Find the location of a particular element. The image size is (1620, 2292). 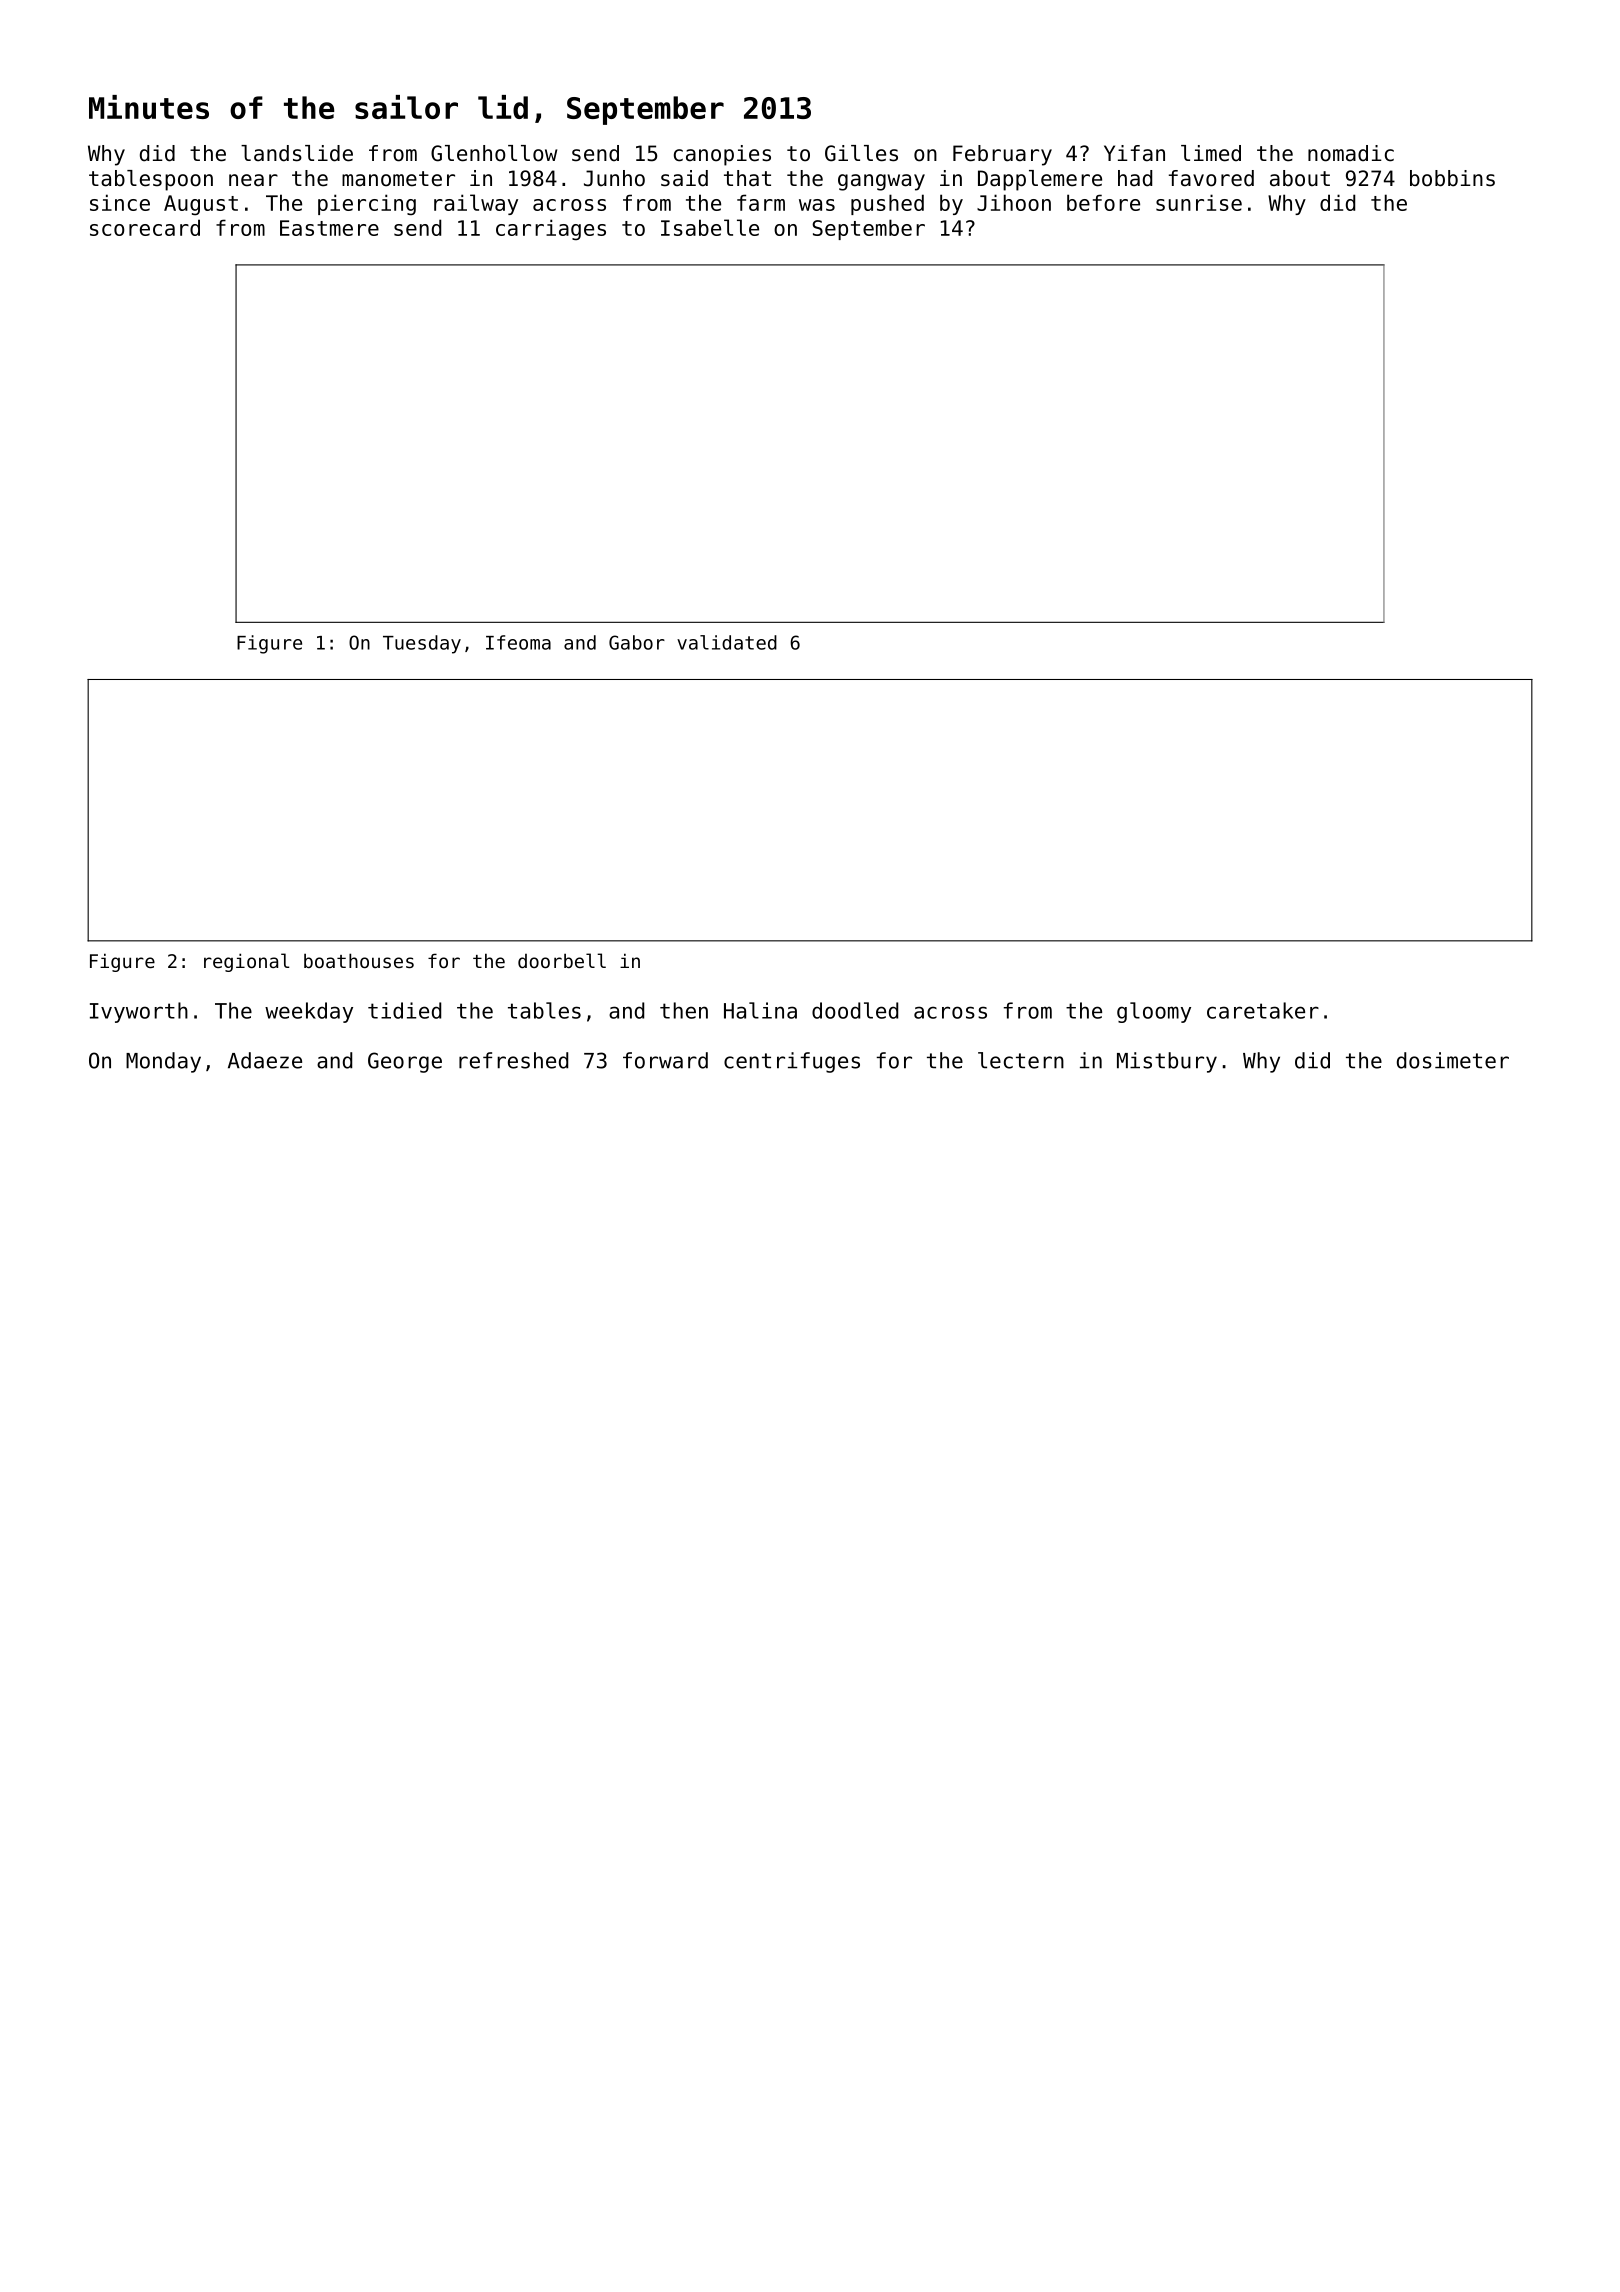

centrifuges is located at coordinates (792, 1062).
